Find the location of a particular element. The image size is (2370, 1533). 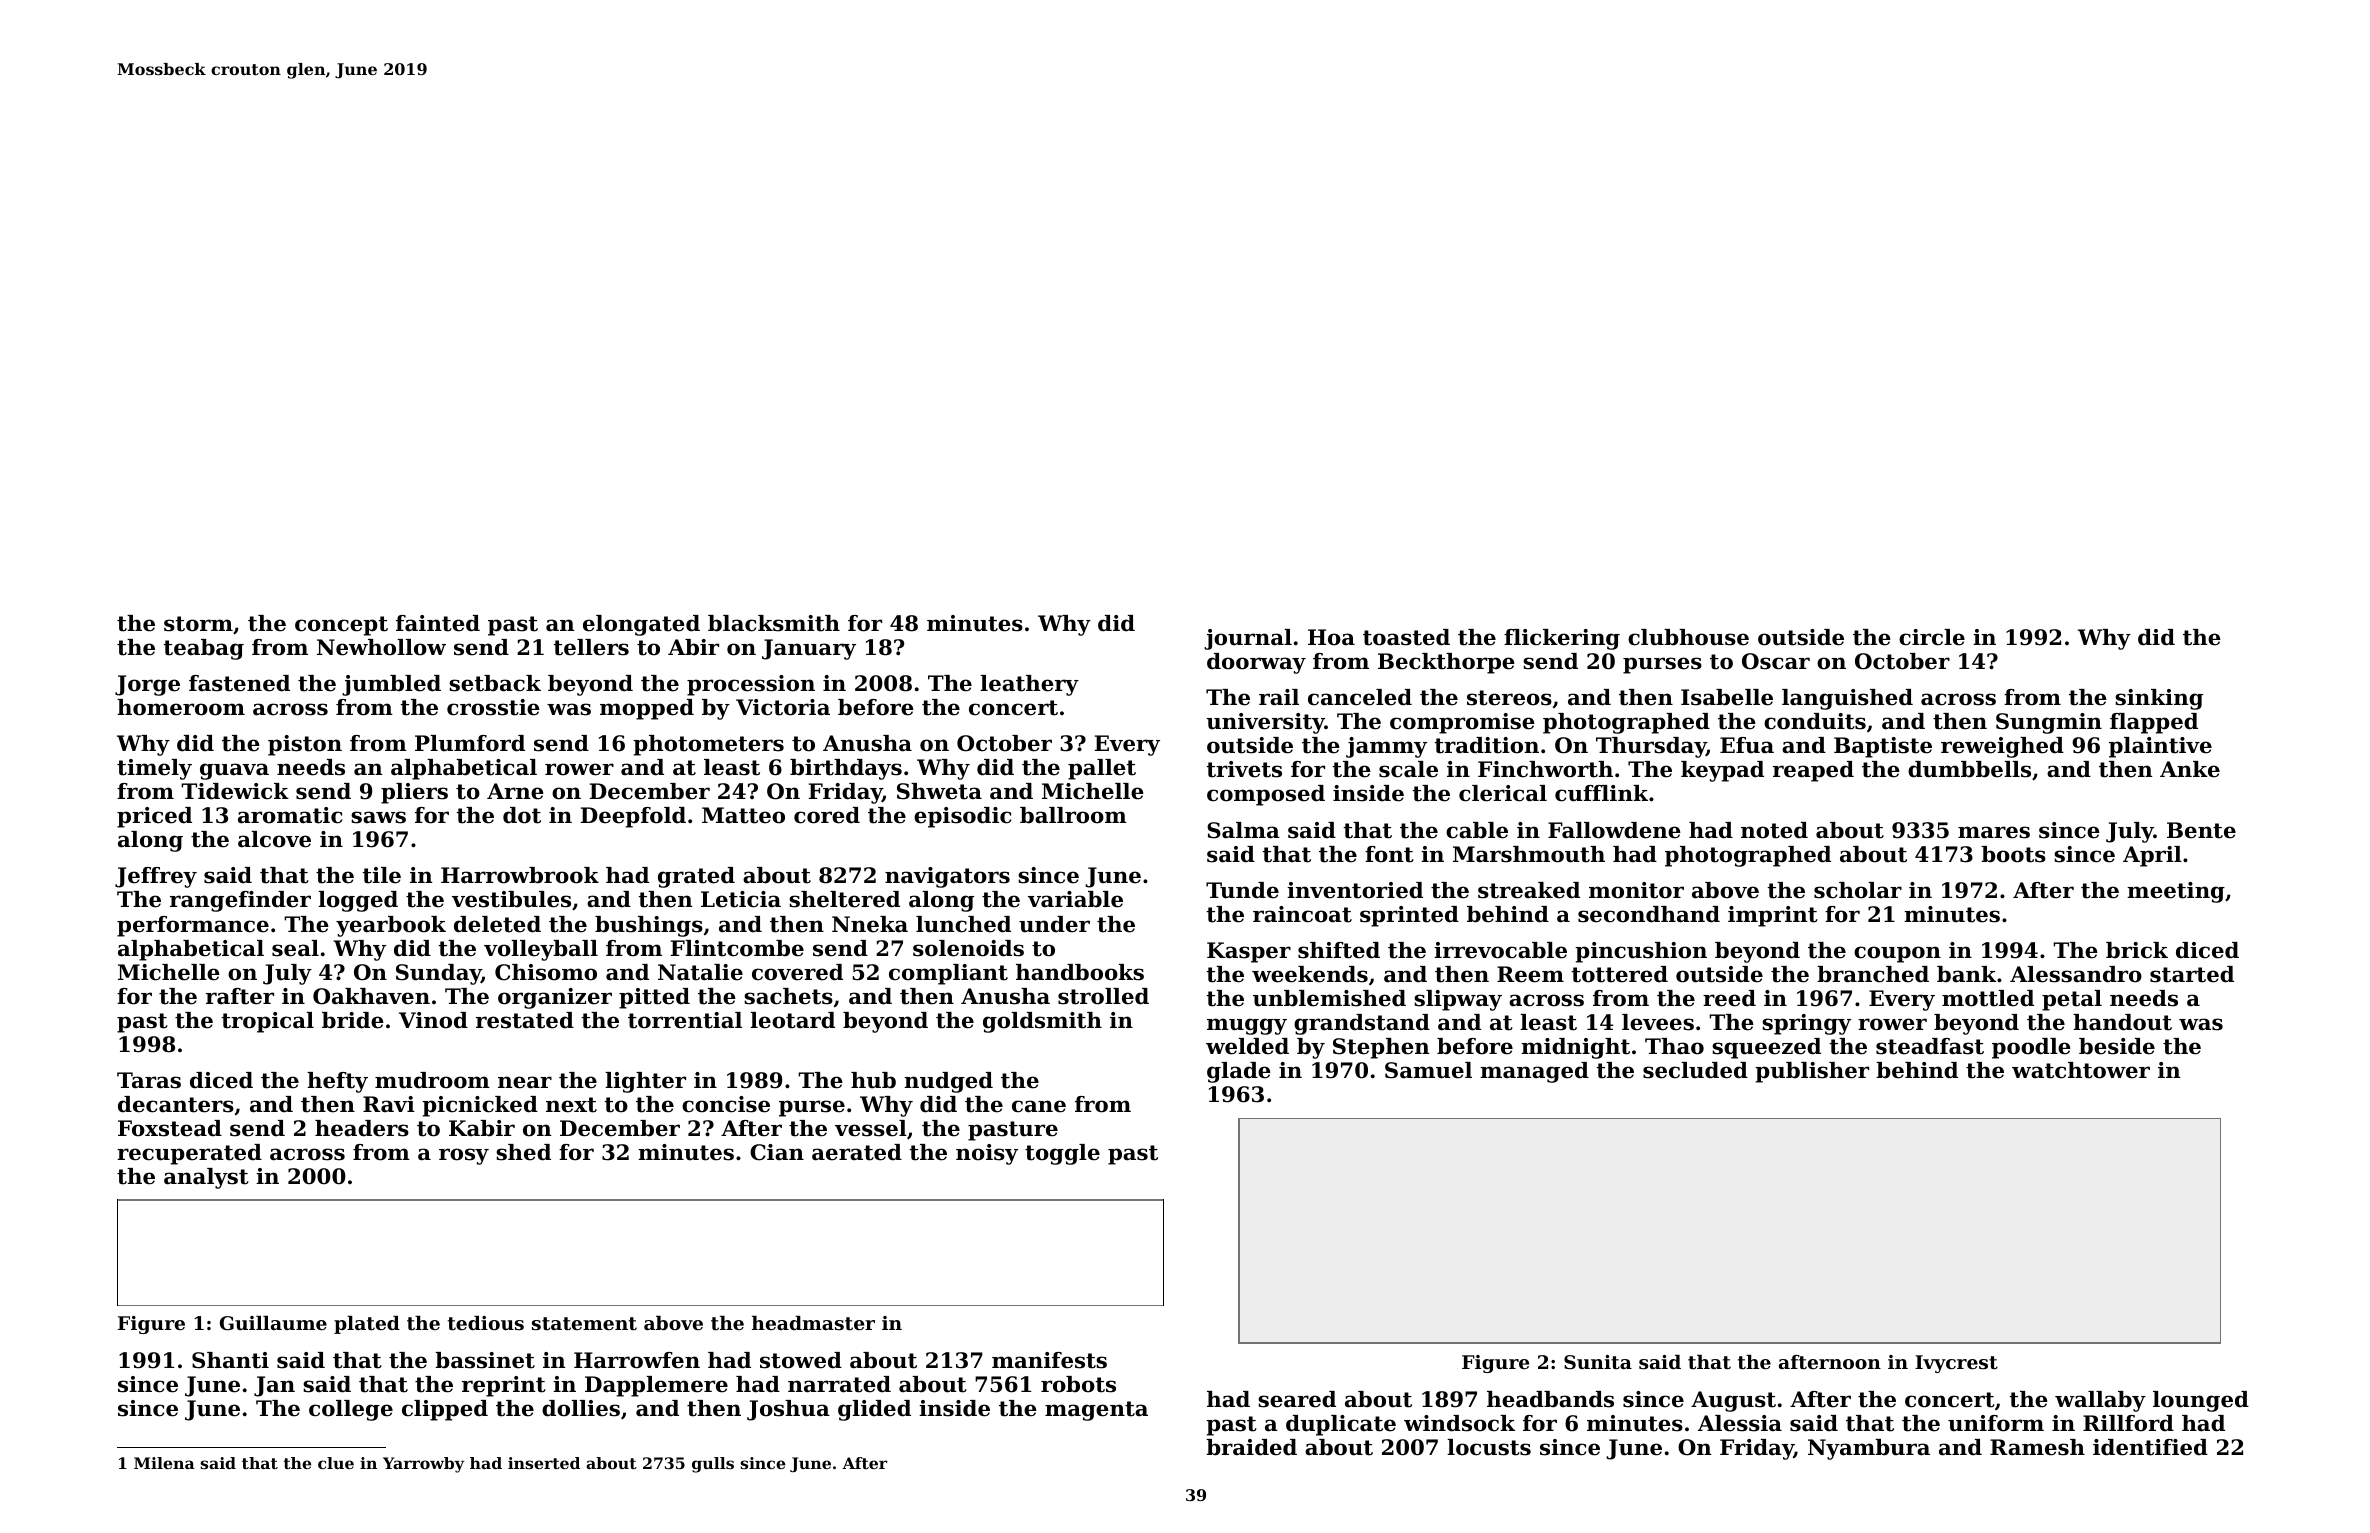

setback is located at coordinates (495, 683).
